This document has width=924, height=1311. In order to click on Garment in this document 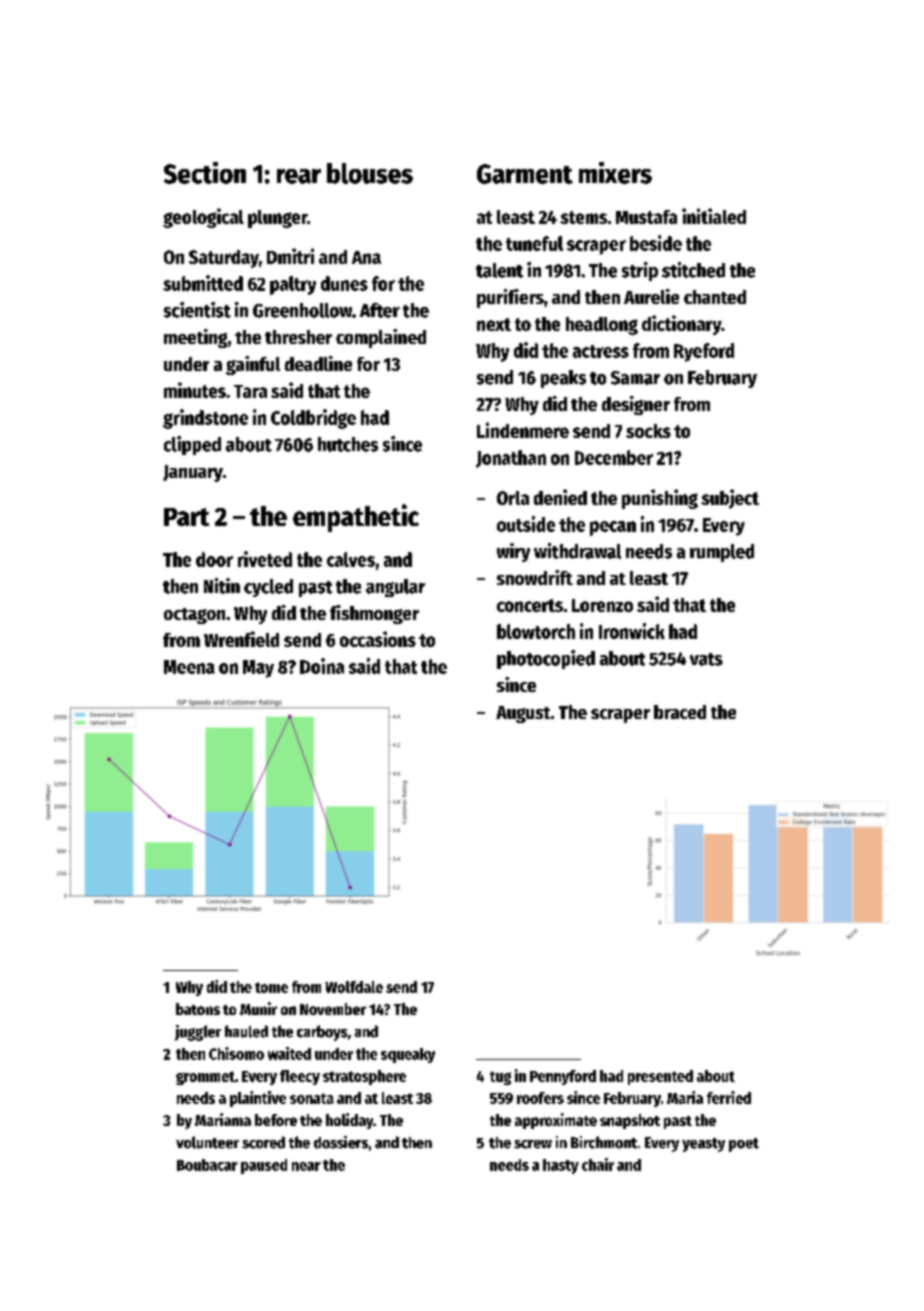, I will do `click(525, 174)`.
